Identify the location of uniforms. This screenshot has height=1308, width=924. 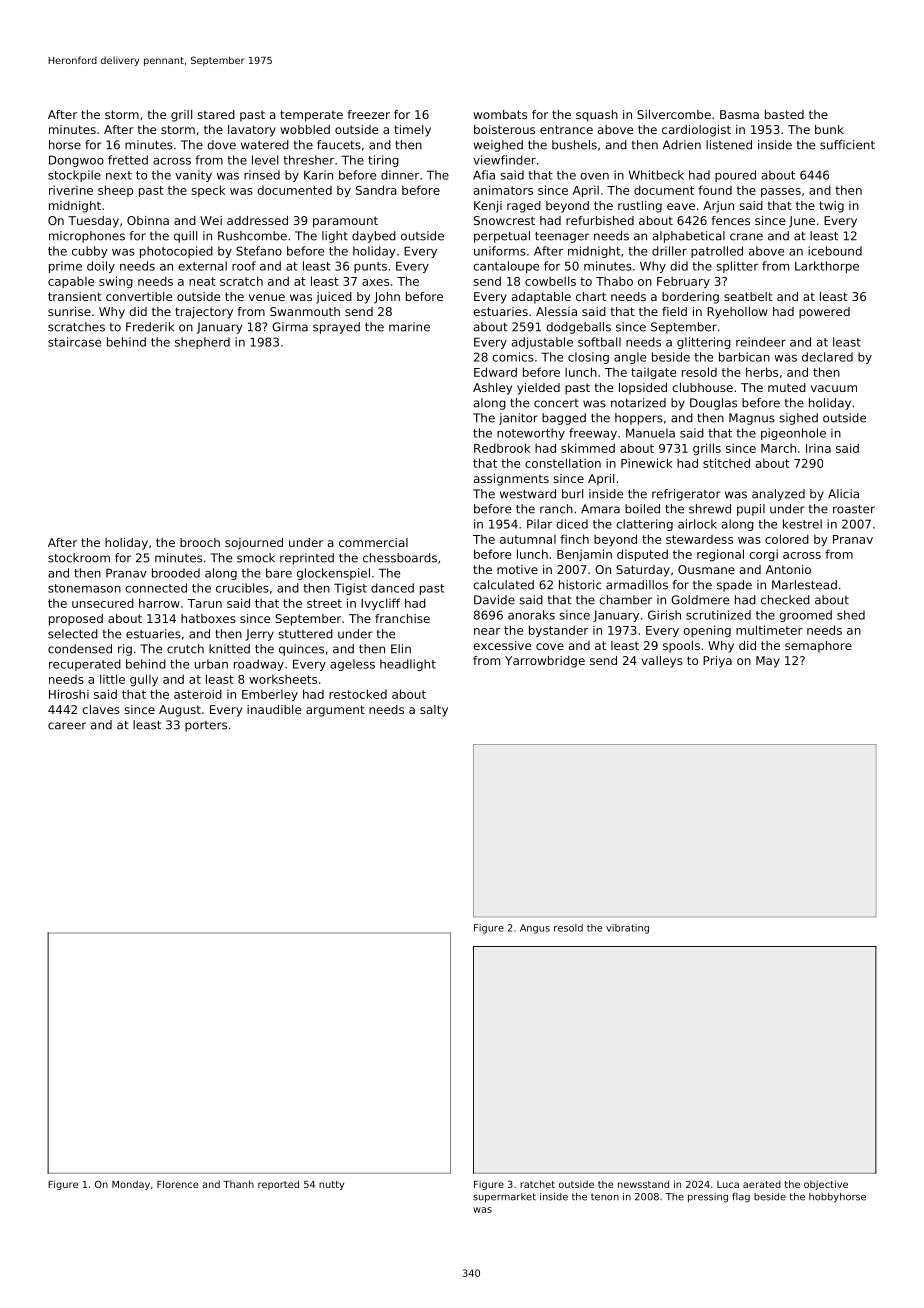
(500, 251).
